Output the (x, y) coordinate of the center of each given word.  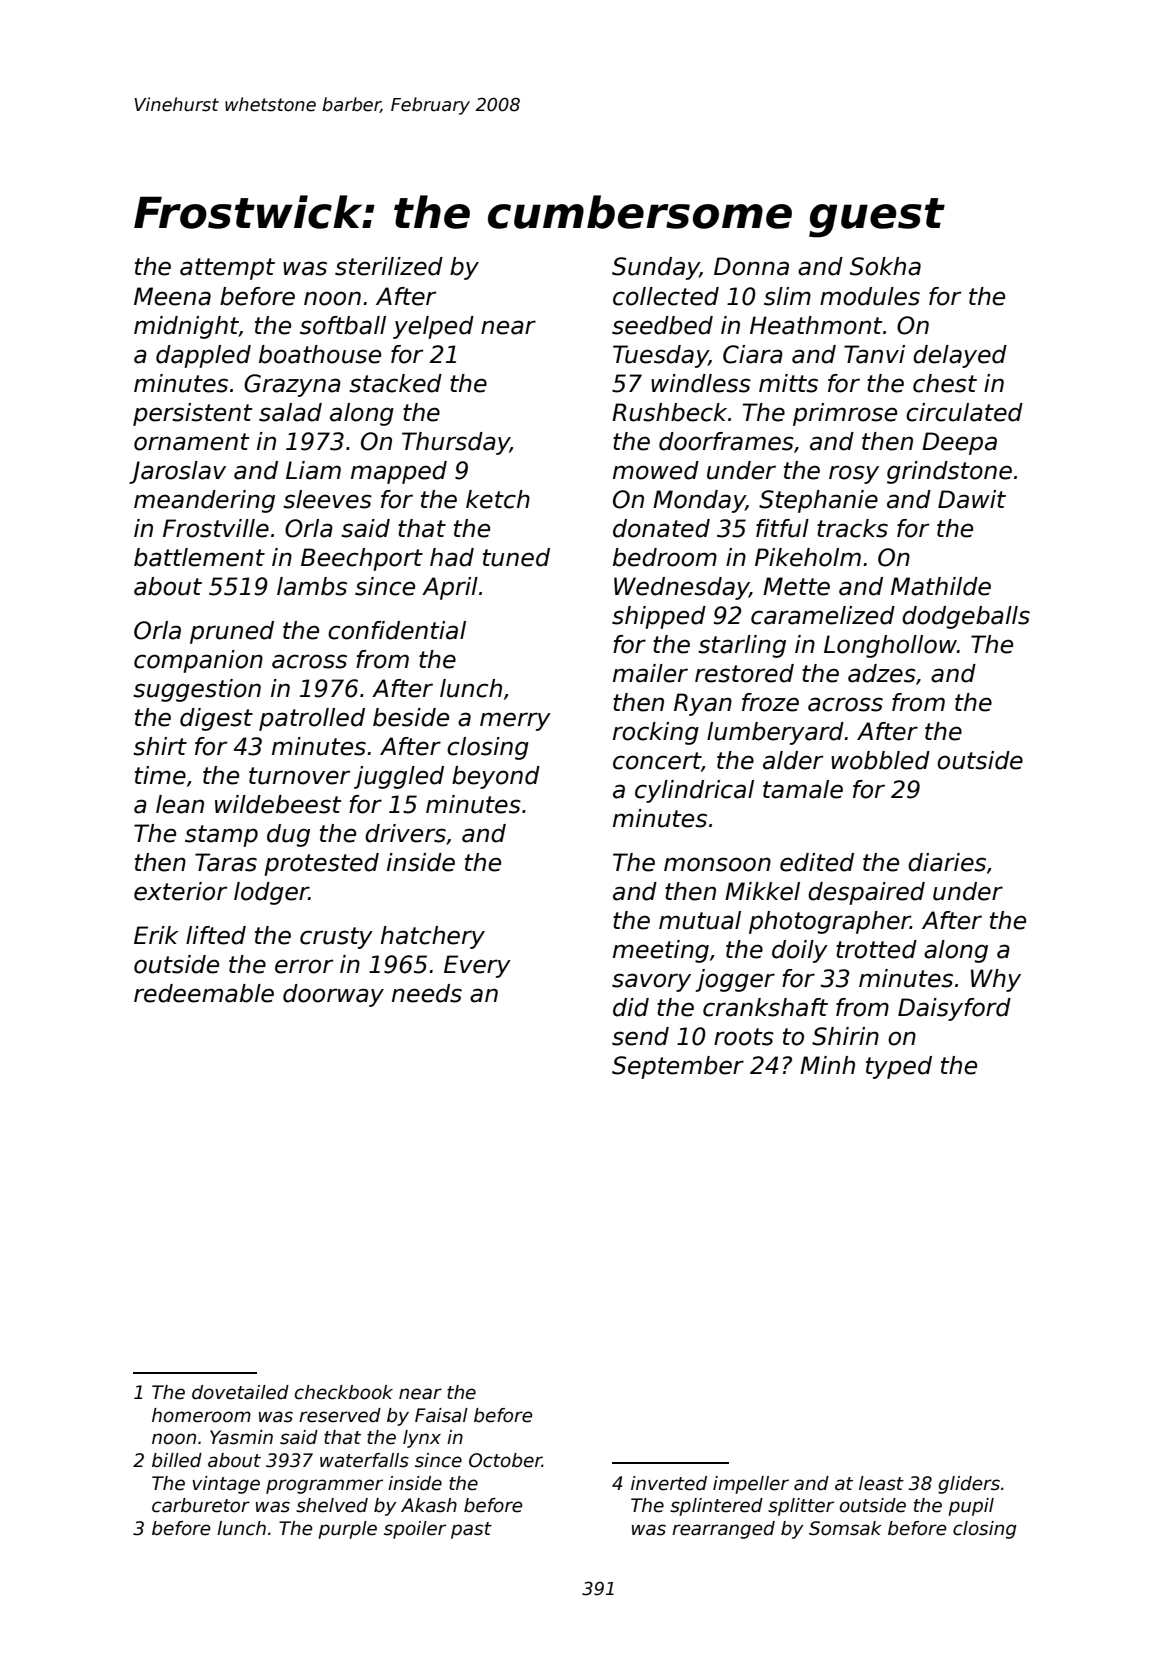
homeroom (201, 1415)
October (505, 1460)
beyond (496, 777)
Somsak (845, 1528)
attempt (227, 269)
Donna (751, 266)
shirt (160, 746)
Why (996, 980)
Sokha (885, 266)
